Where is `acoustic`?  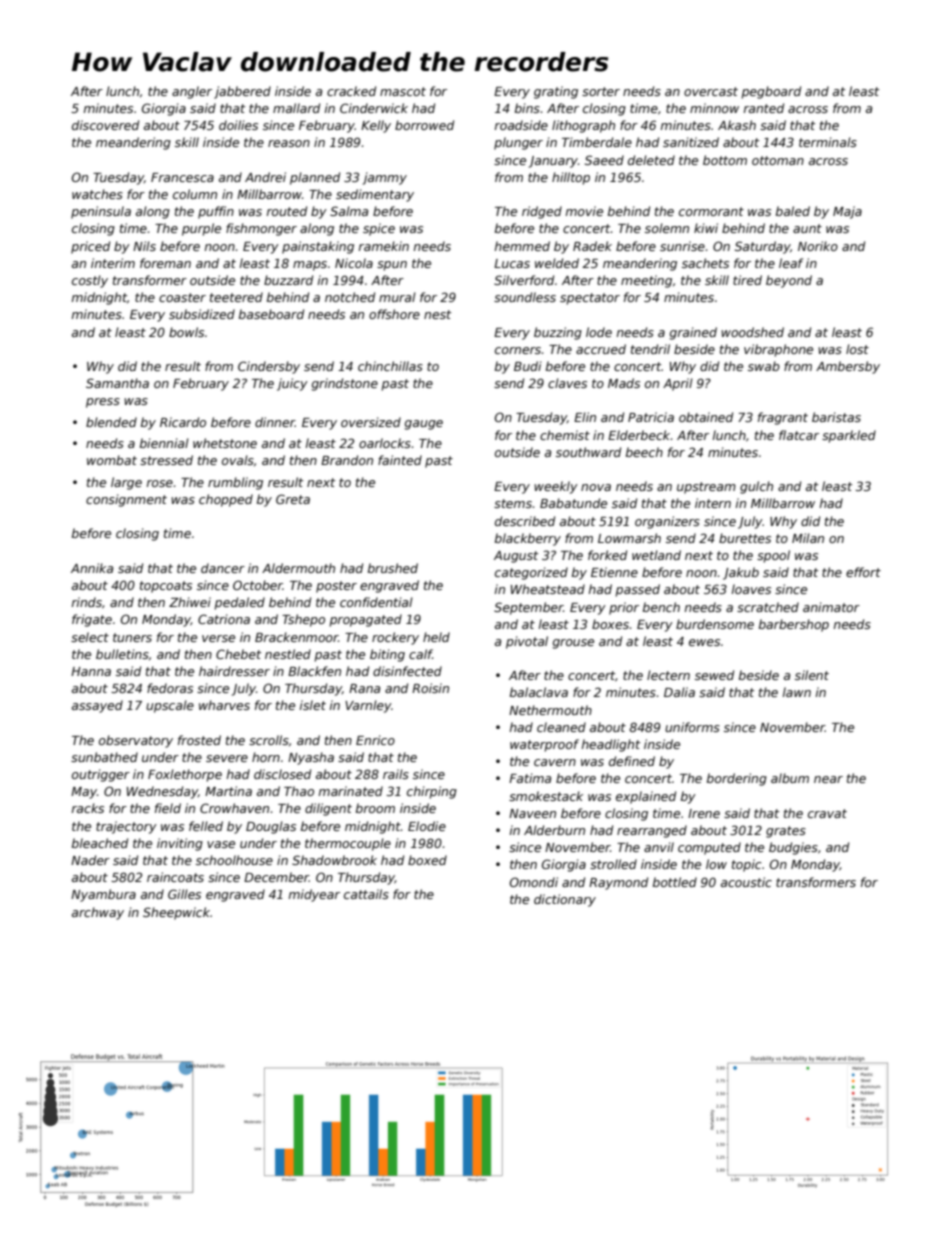
acoustic is located at coordinates (746, 882).
